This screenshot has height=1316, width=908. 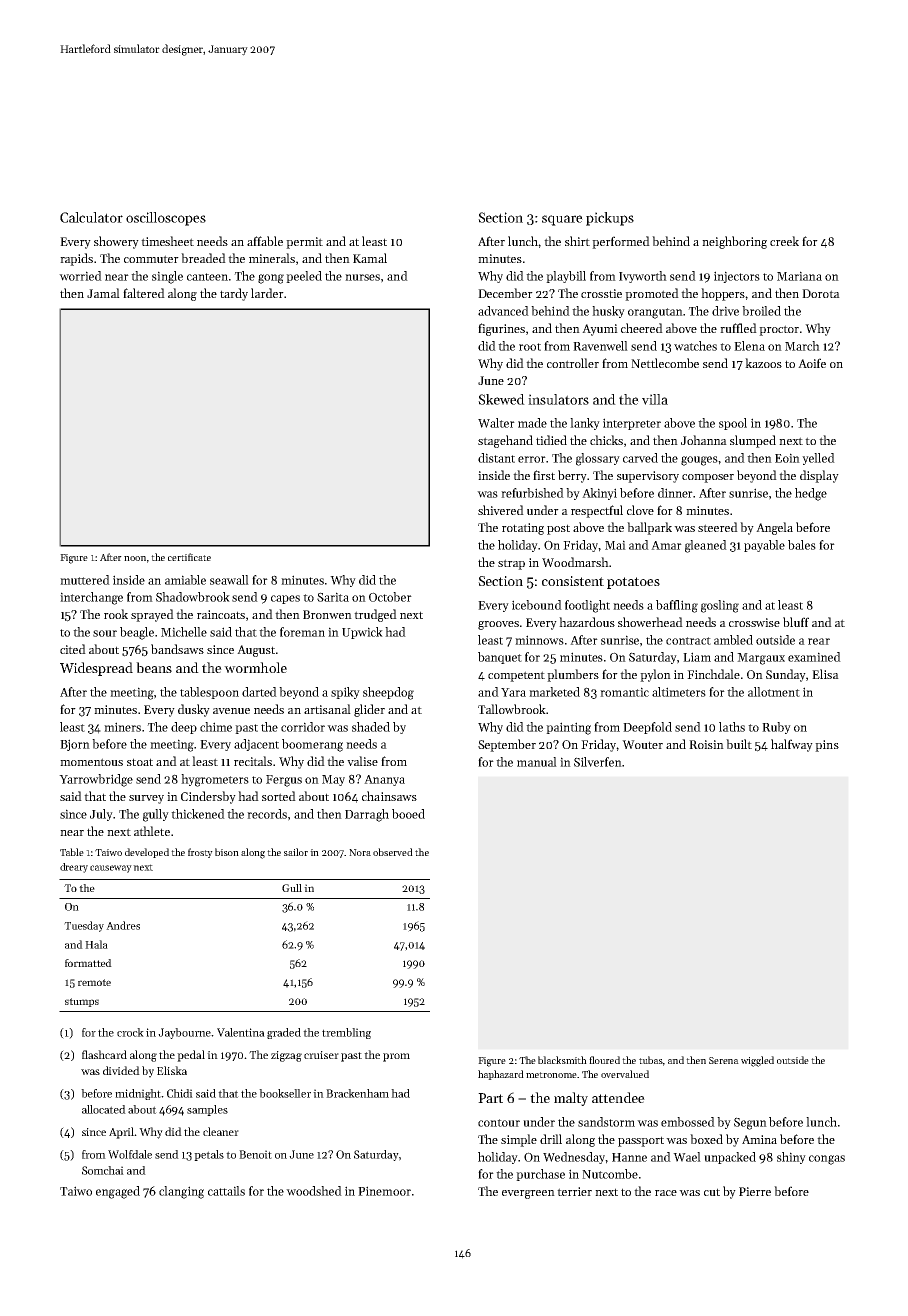 What do you see at coordinates (802, 545) in the screenshot?
I see `bales` at bounding box center [802, 545].
